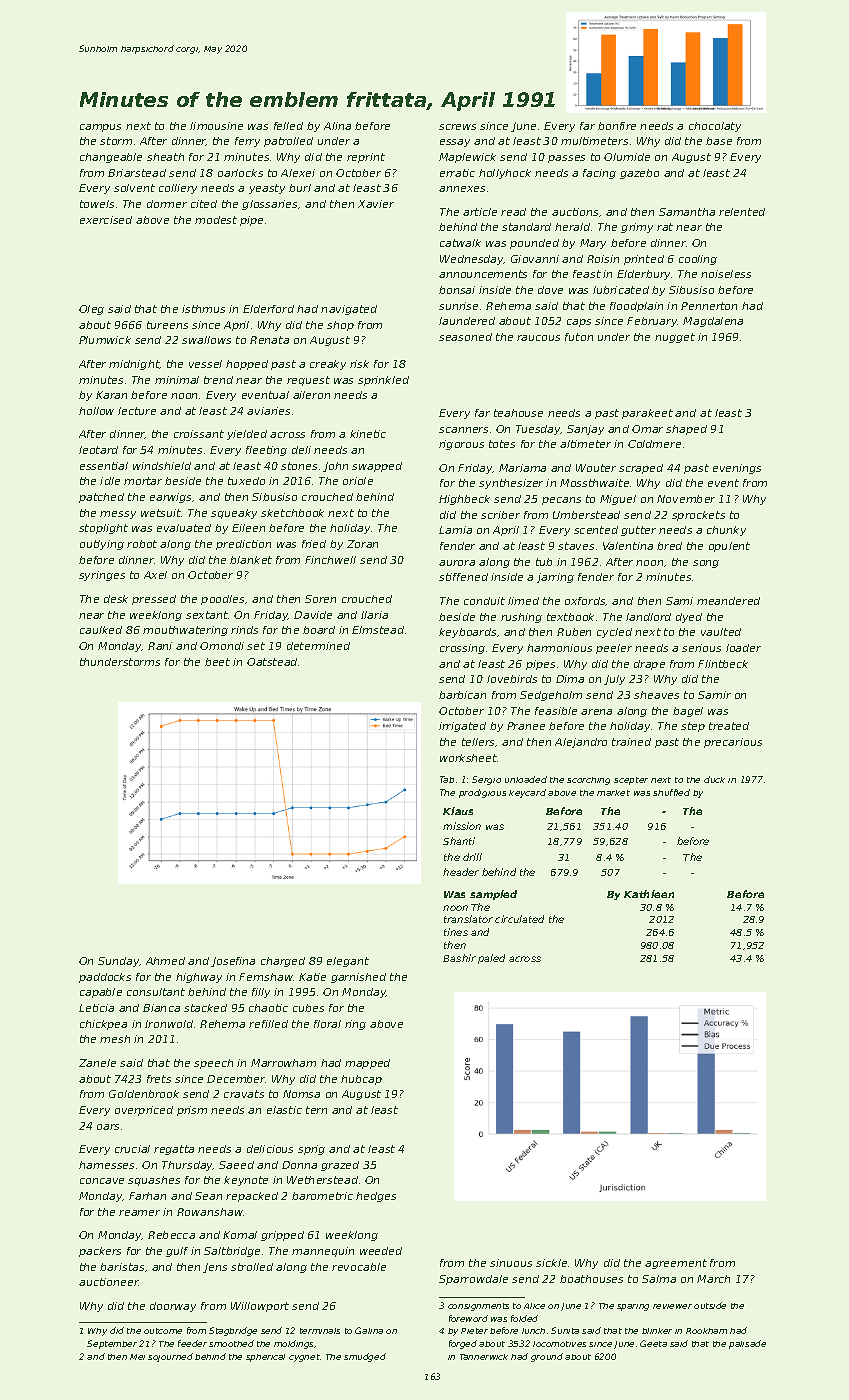 This page has height=1400, width=849. What do you see at coordinates (233, 962) in the page?
I see `Josefina` at bounding box center [233, 962].
